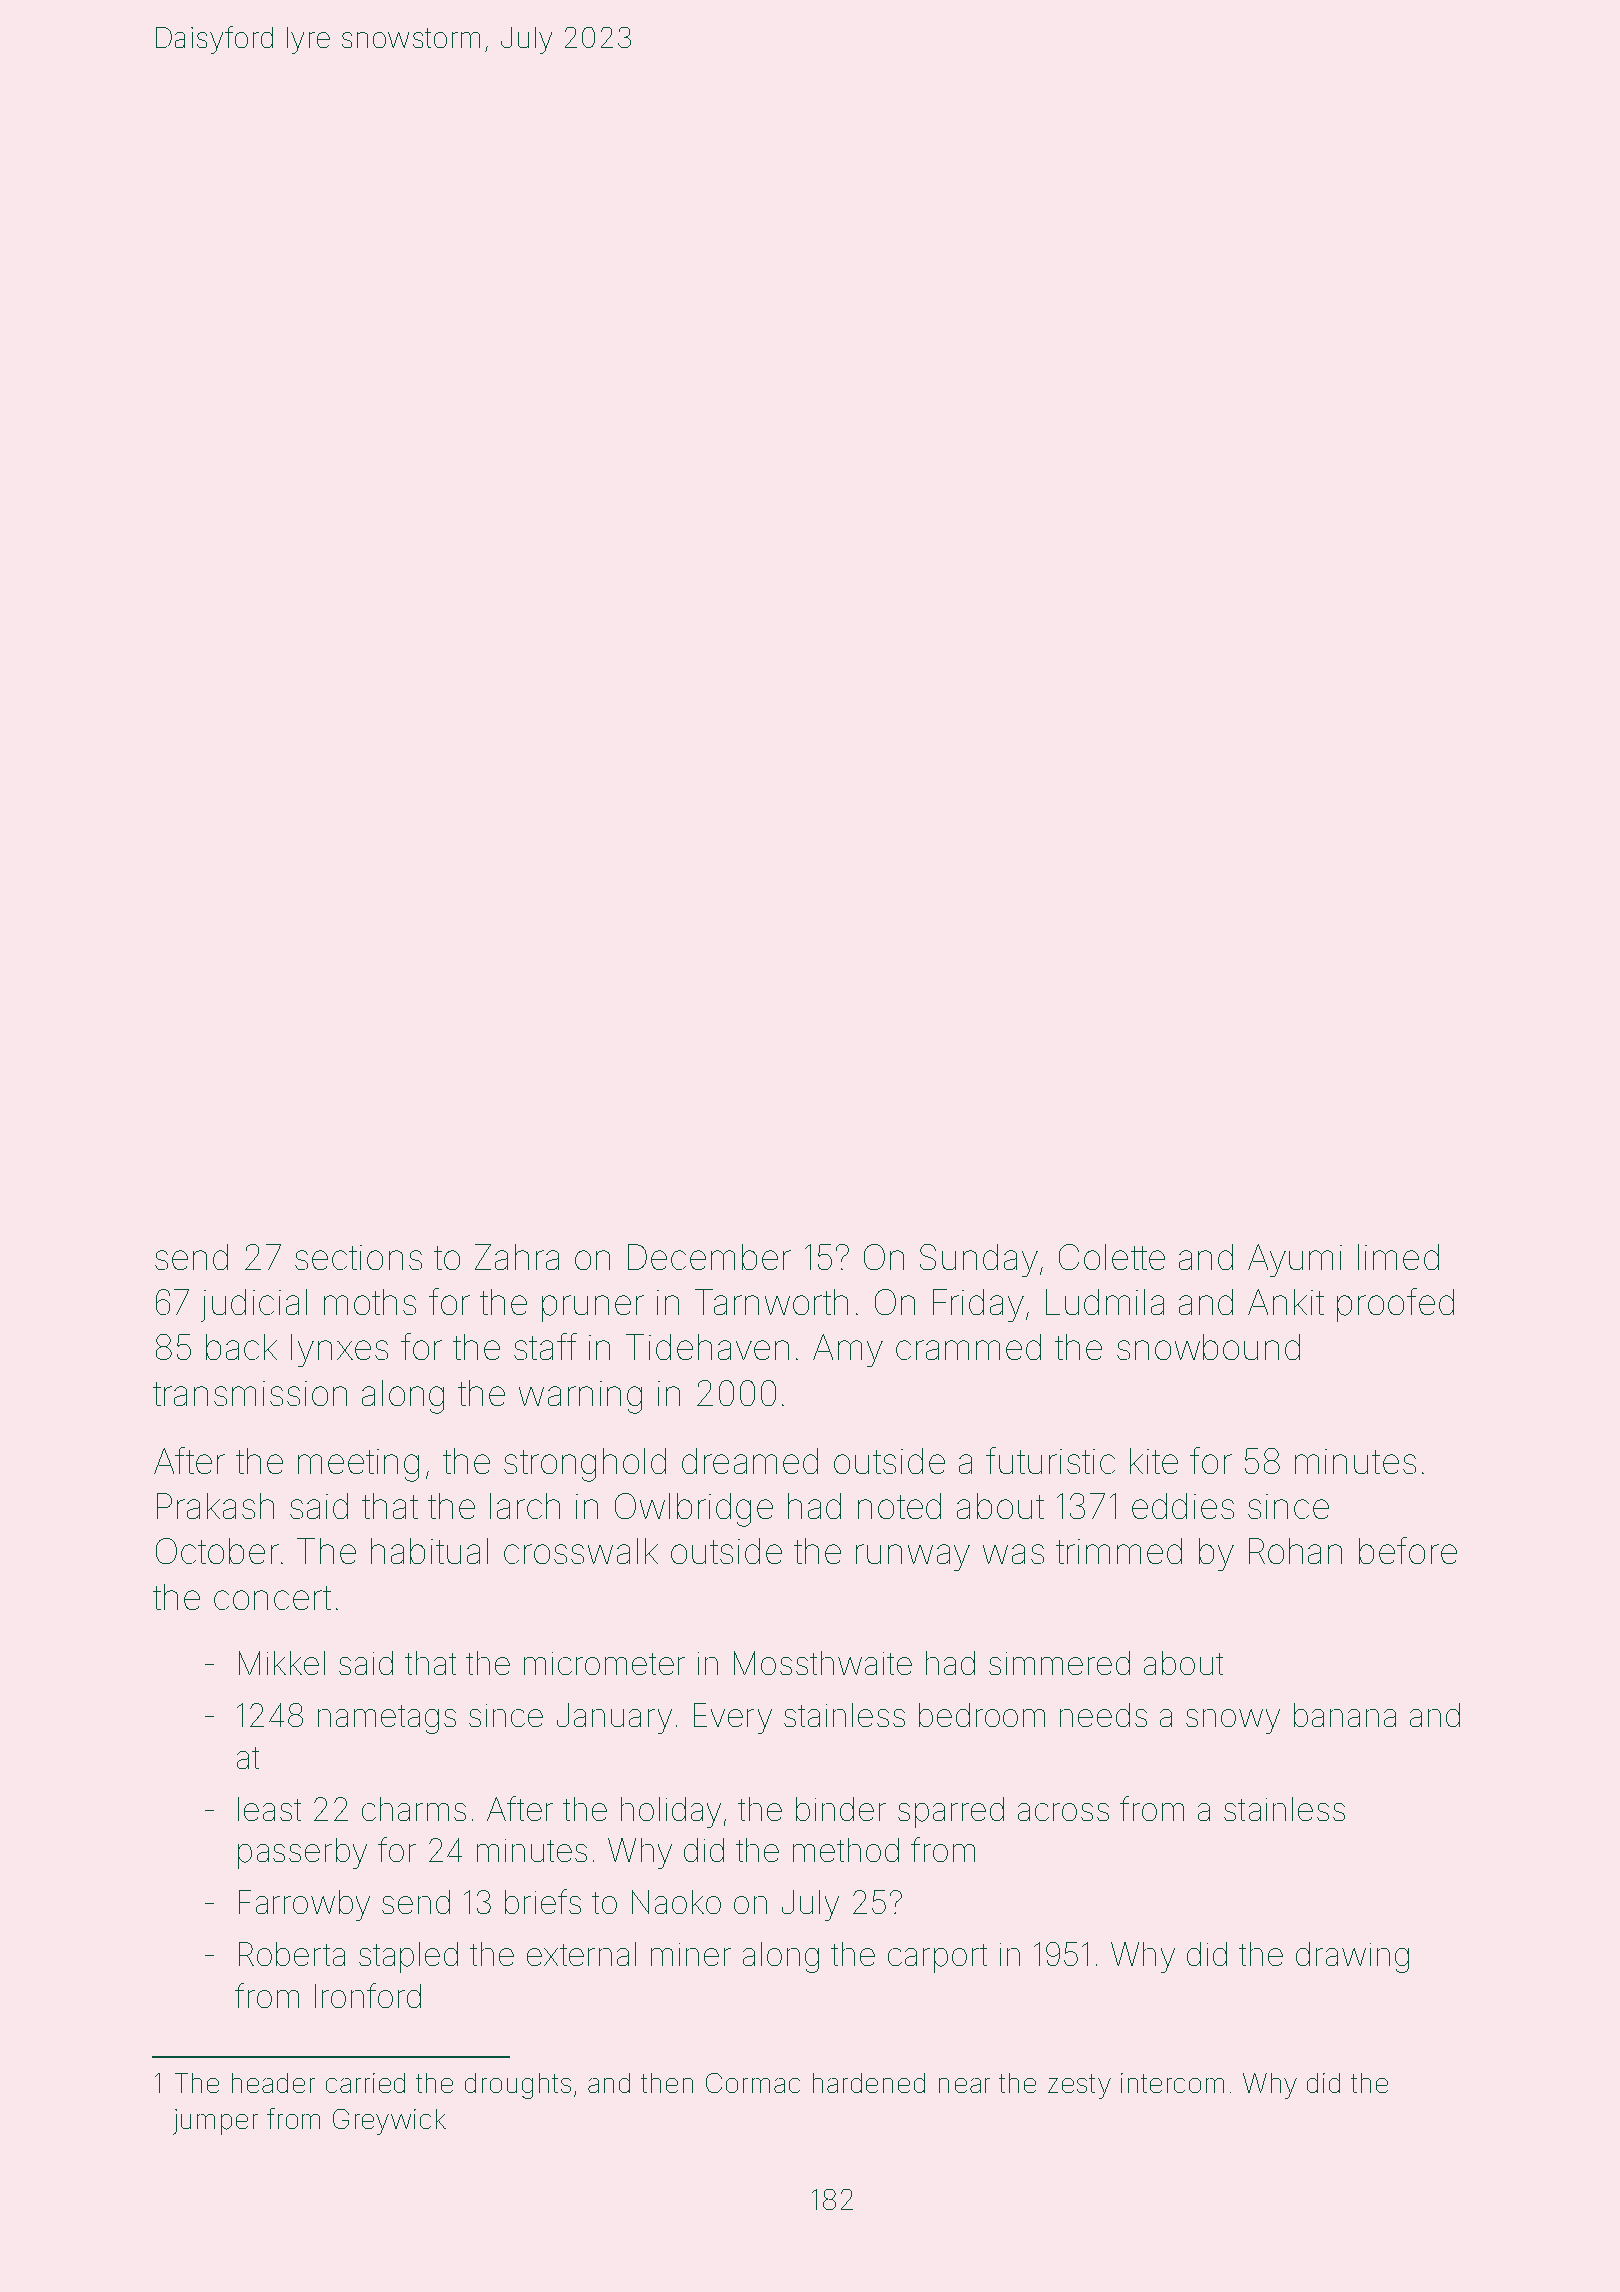  Describe the element at coordinates (1345, 1715) in the document. I see `banana` at that location.
